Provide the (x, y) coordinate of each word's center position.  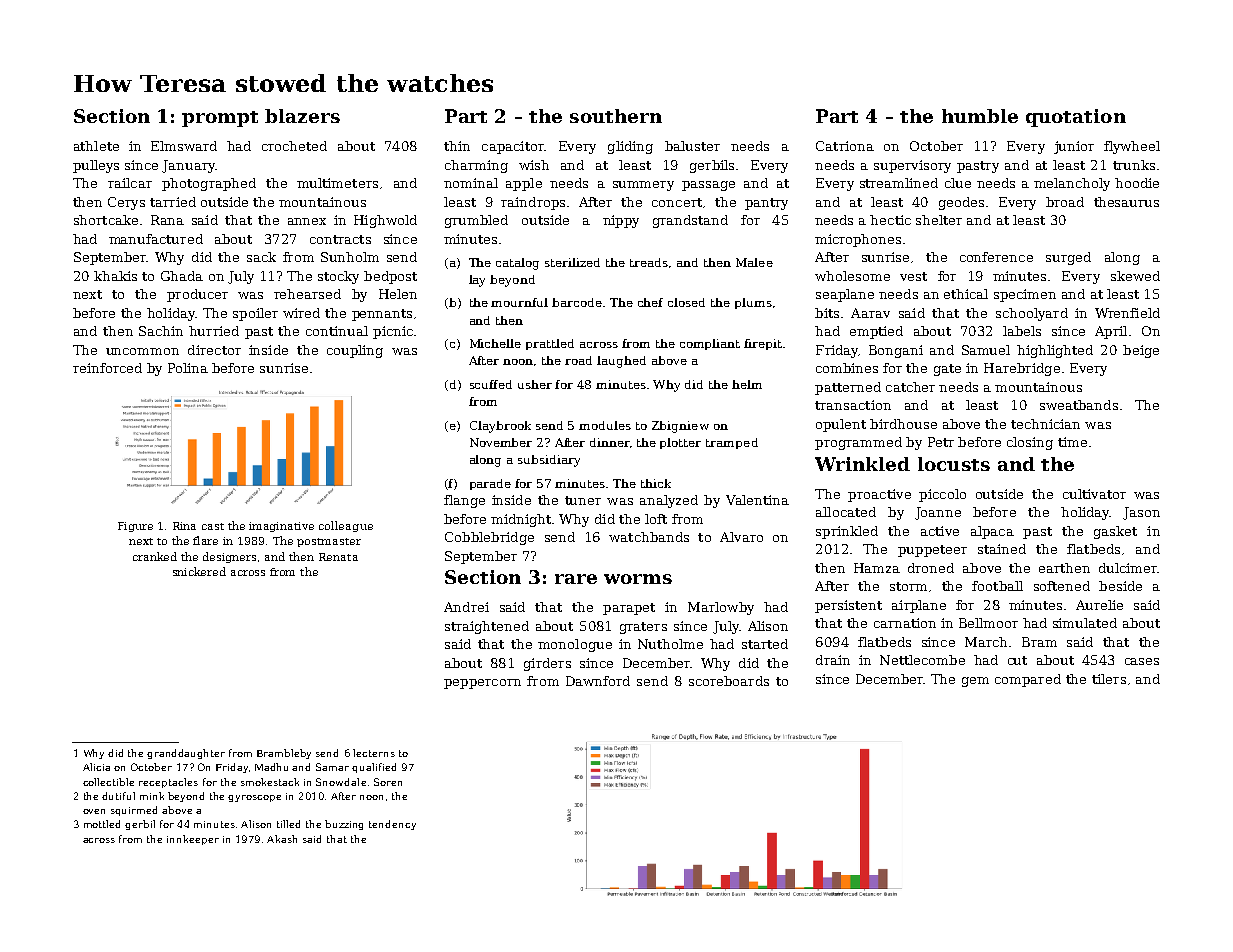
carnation (905, 623)
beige (1141, 351)
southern (616, 116)
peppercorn (482, 684)
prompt (220, 119)
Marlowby (721, 608)
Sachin (161, 331)
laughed (621, 362)
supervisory (912, 166)
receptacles (168, 783)
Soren (388, 782)
